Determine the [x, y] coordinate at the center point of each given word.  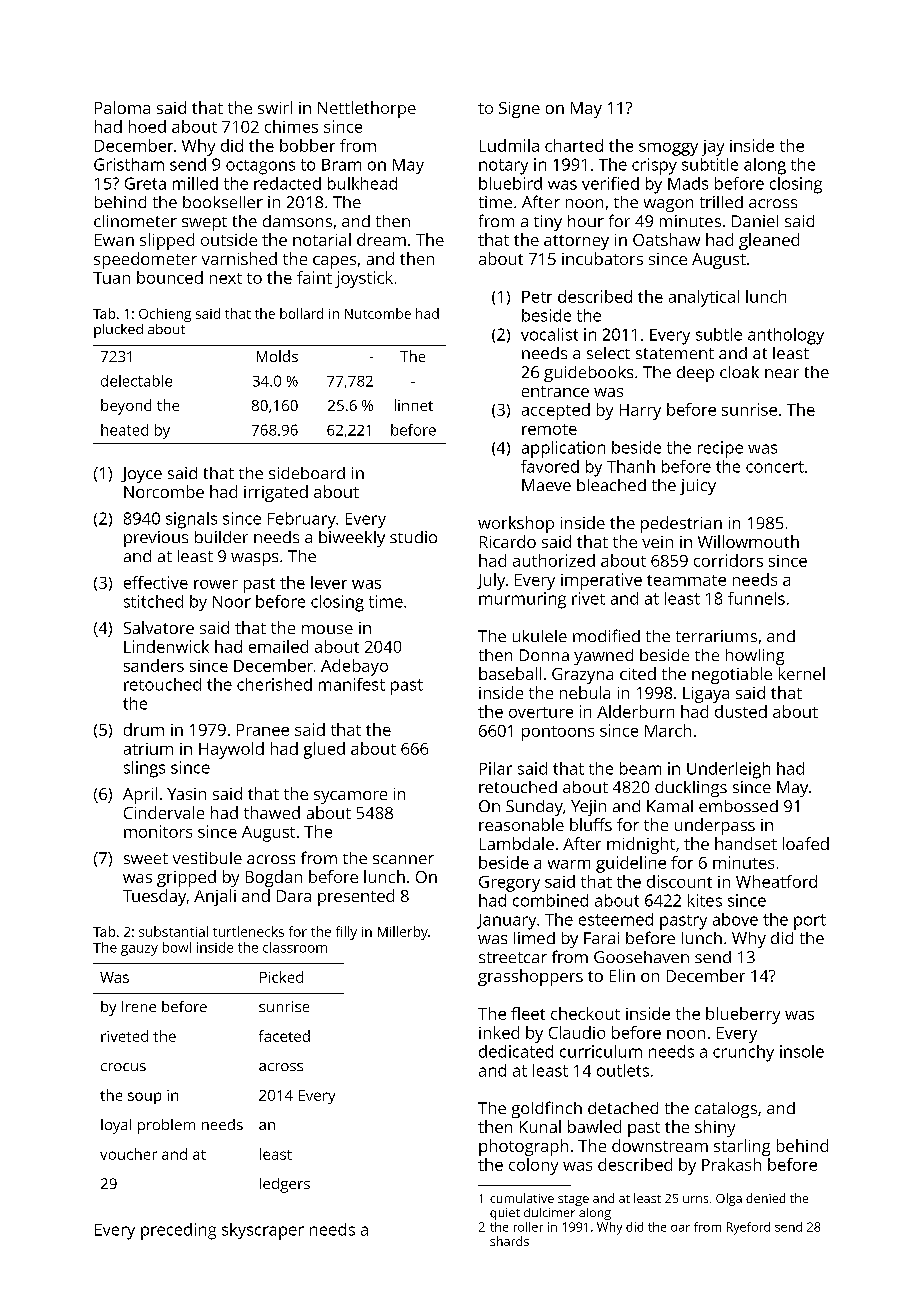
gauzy [139, 950]
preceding [178, 1231]
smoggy [668, 149]
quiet [505, 1214]
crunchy [743, 1053]
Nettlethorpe [367, 109]
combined [550, 900]
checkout [585, 1013]
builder [221, 537]
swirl [275, 107]
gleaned [769, 241]
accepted [556, 411]
